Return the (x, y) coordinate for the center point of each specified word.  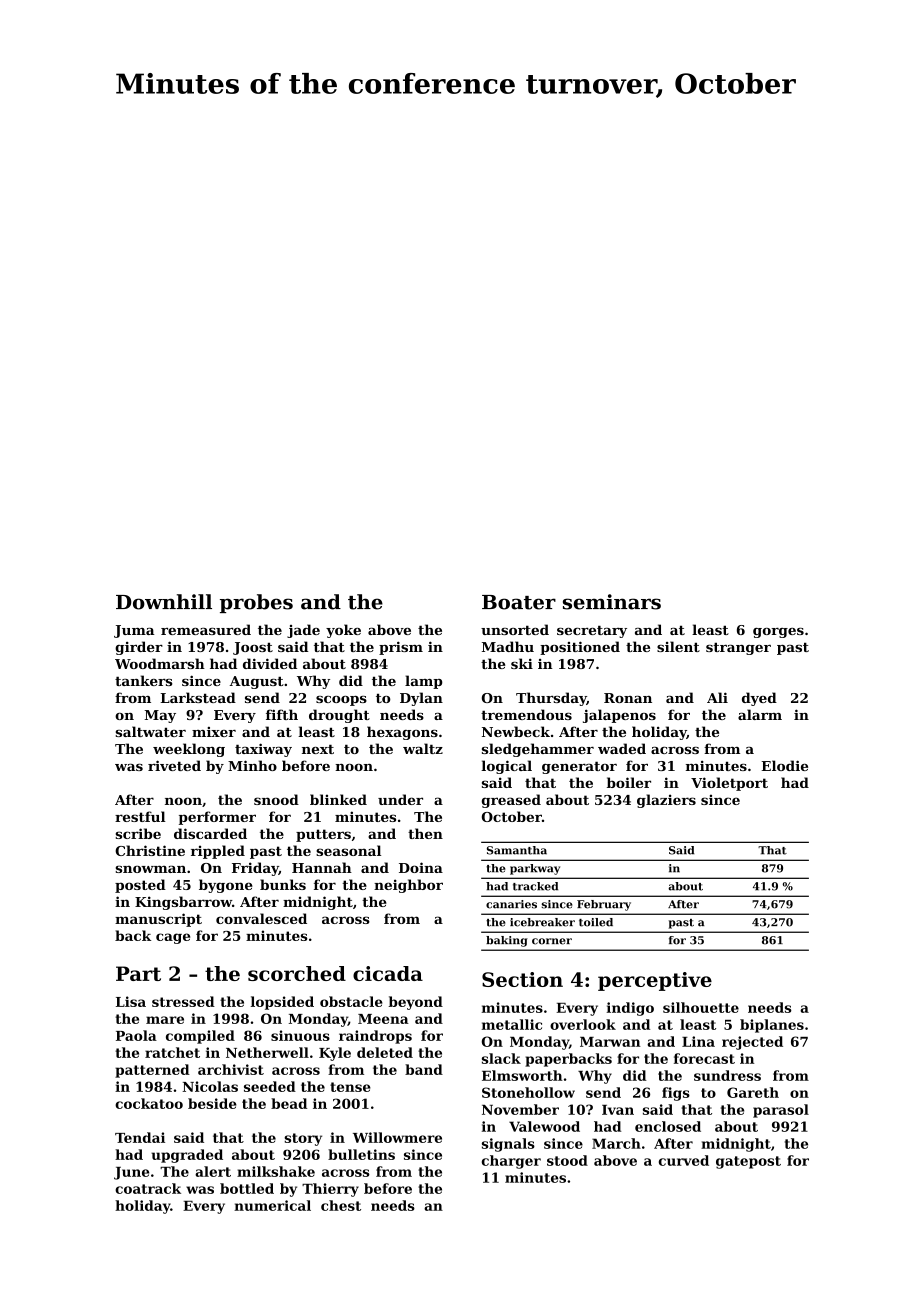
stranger (738, 649)
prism (401, 648)
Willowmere (397, 1137)
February (604, 905)
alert (213, 1171)
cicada (388, 973)
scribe (138, 833)
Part (138, 973)
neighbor (408, 886)
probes (256, 603)
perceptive (655, 981)
